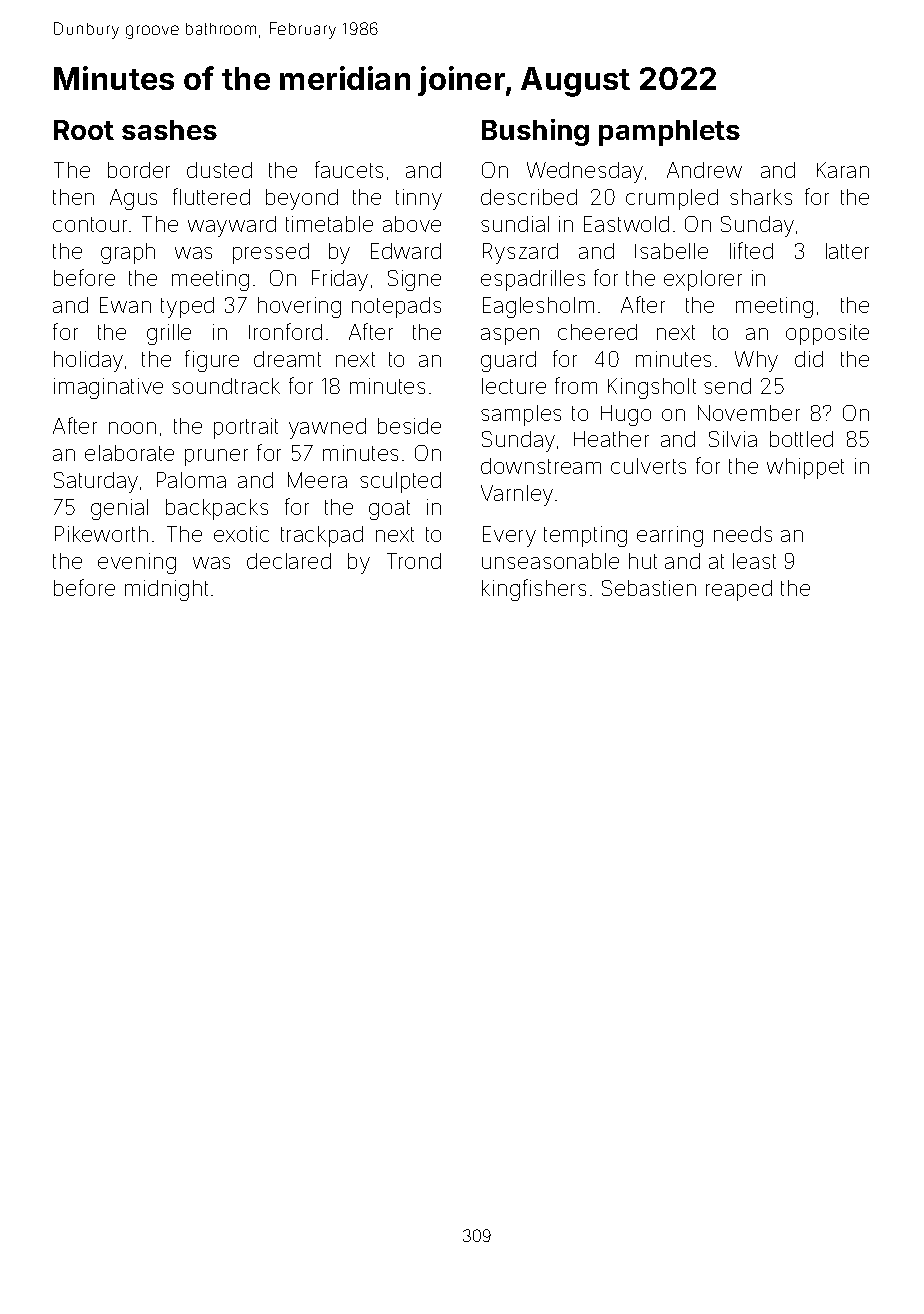 This screenshot has height=1314, width=924. I want to click on needs, so click(743, 534).
